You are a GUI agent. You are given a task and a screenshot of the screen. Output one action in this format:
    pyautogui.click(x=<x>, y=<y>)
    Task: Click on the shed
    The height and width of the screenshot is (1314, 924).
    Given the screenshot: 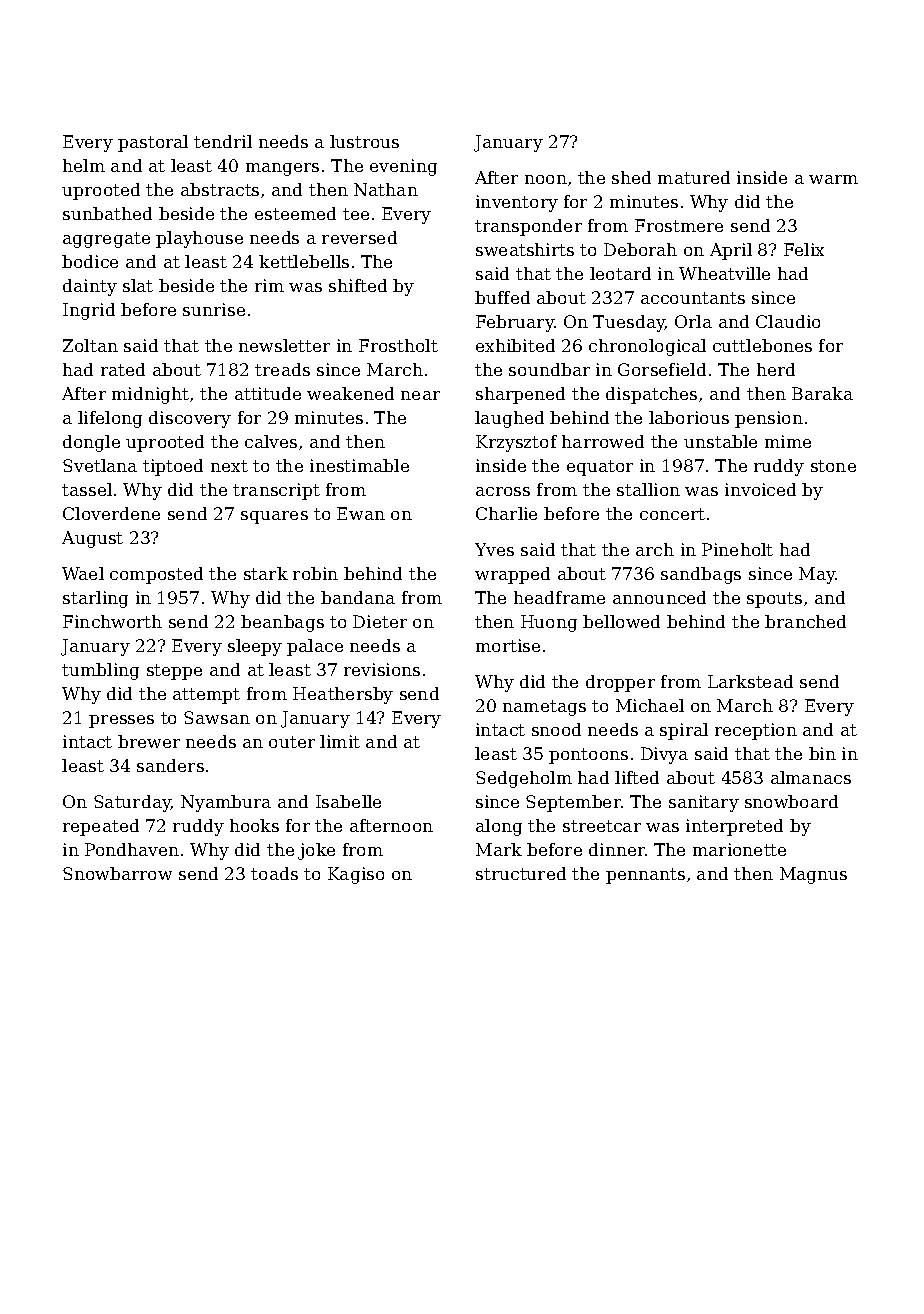 What is the action you would take?
    pyautogui.click(x=631, y=177)
